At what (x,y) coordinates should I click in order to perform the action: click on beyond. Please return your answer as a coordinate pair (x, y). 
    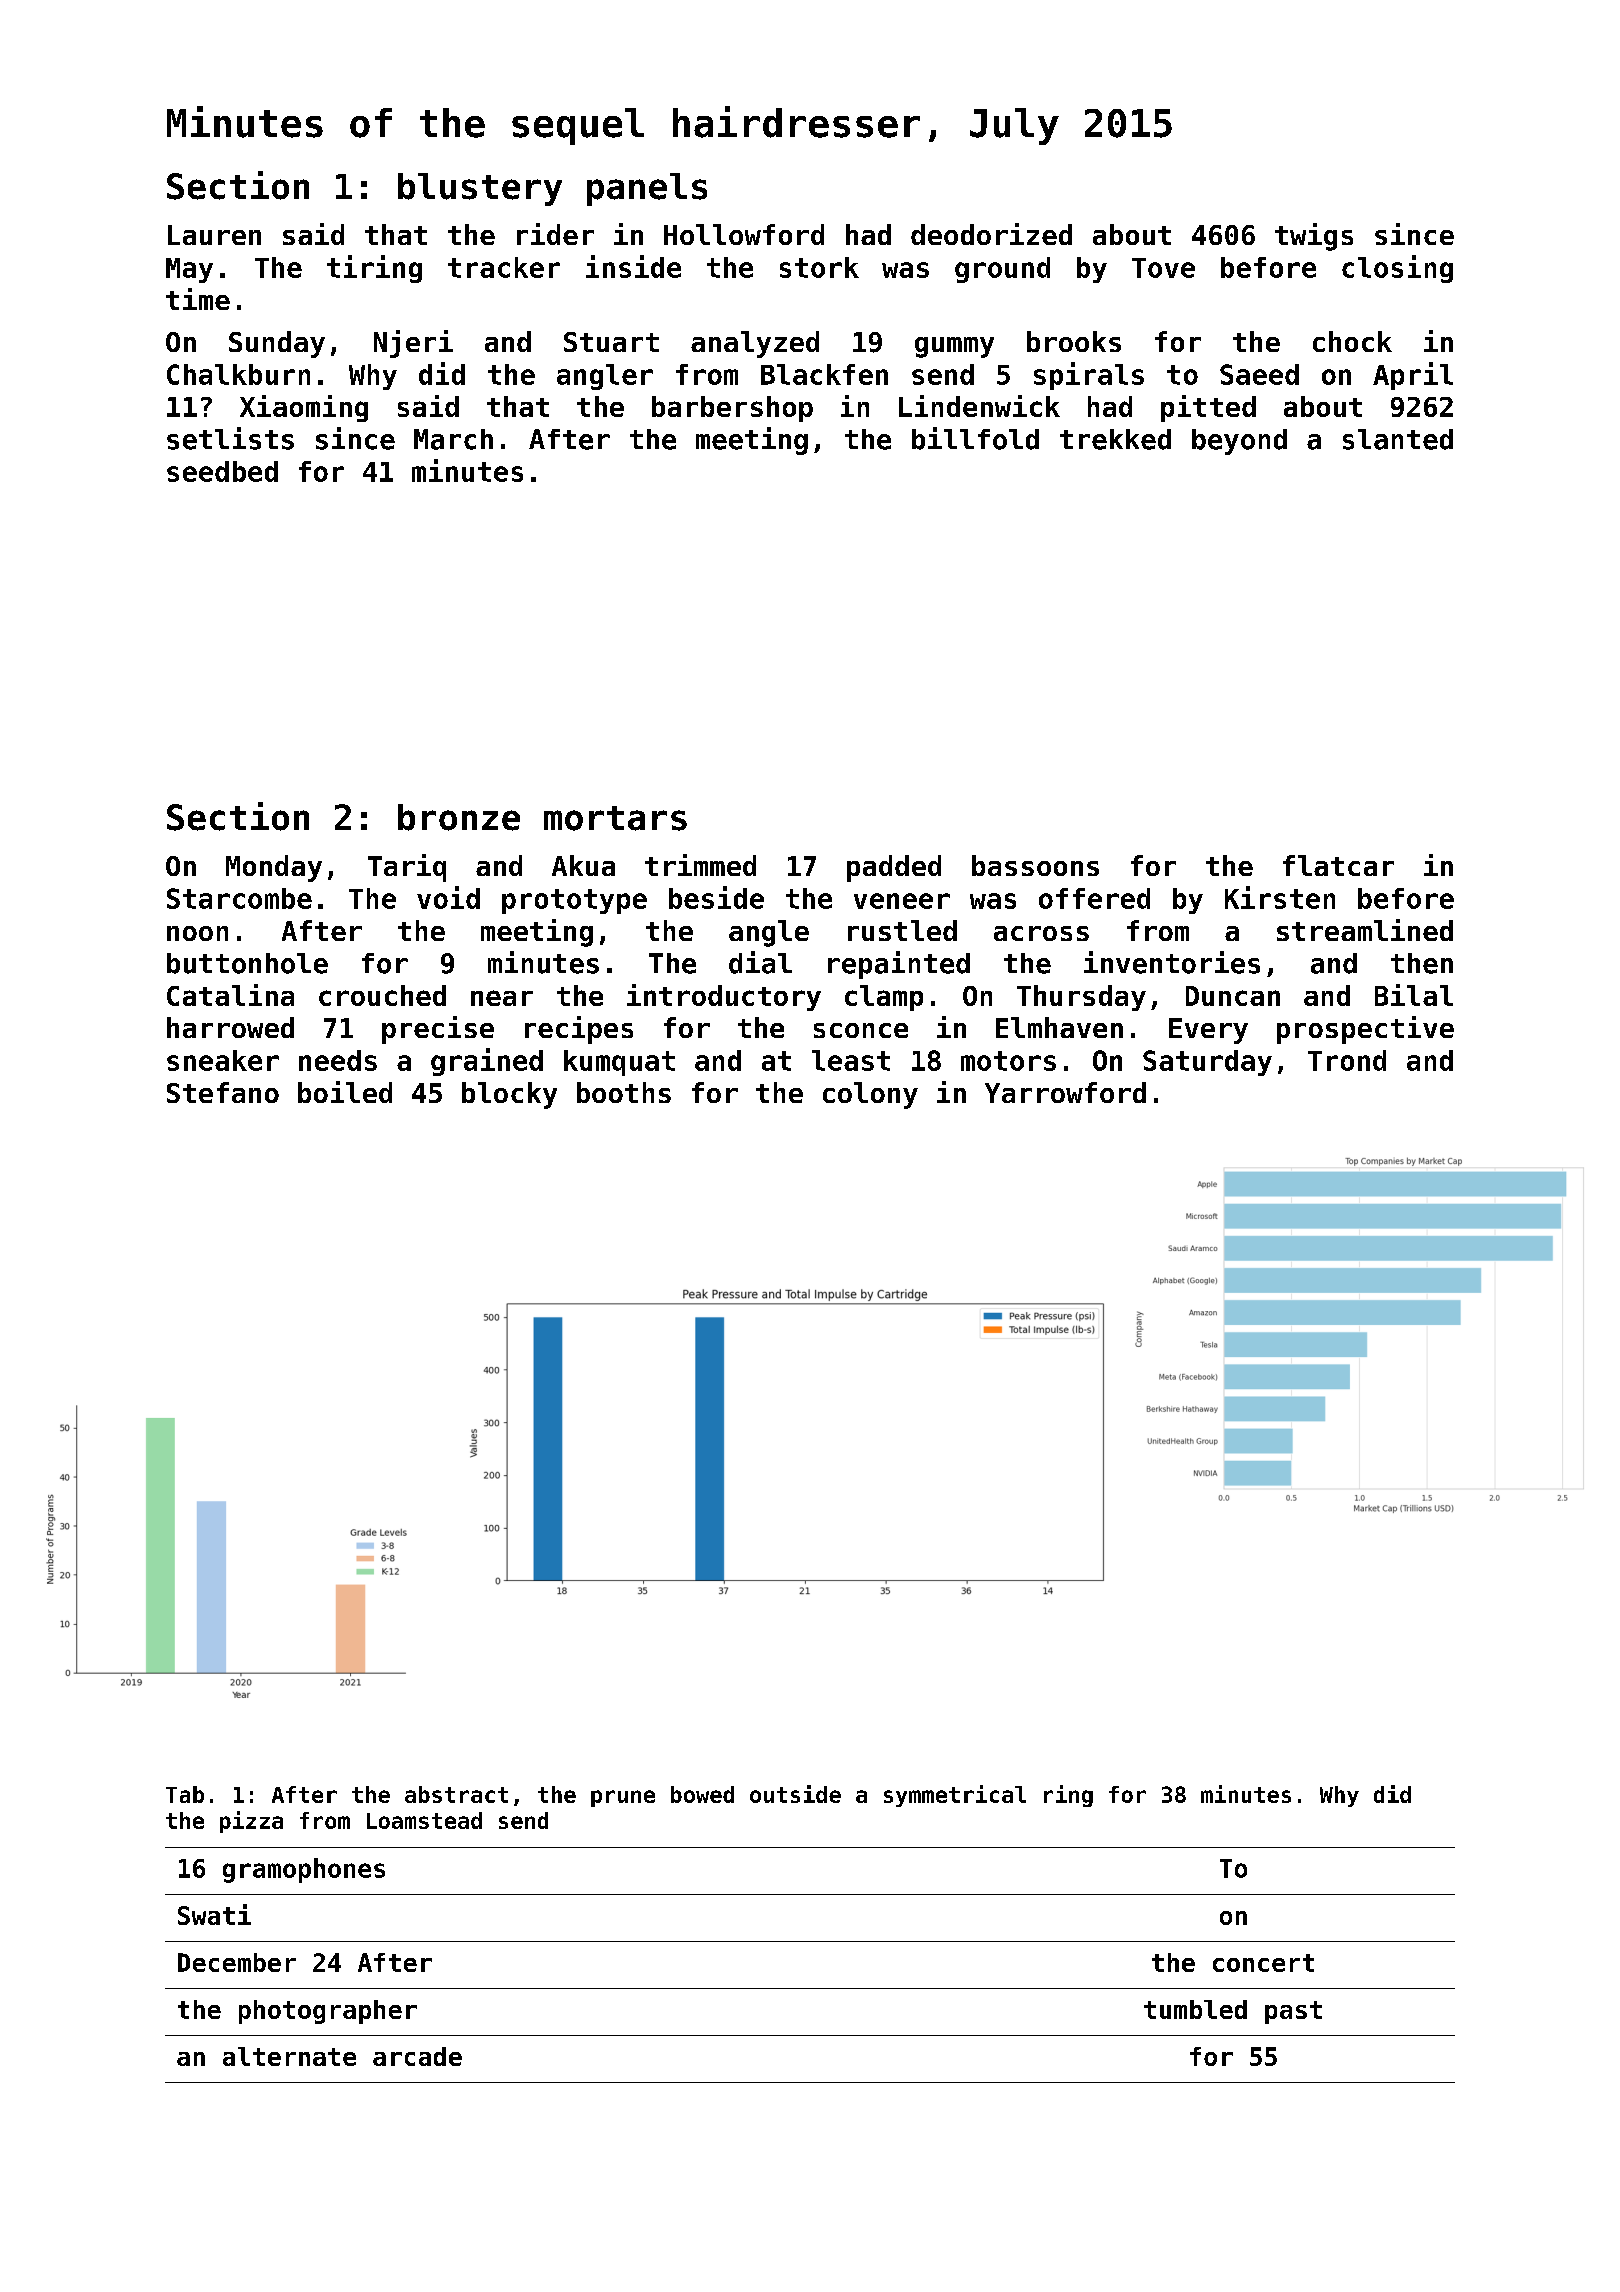
    Looking at the image, I should click on (1239, 442).
